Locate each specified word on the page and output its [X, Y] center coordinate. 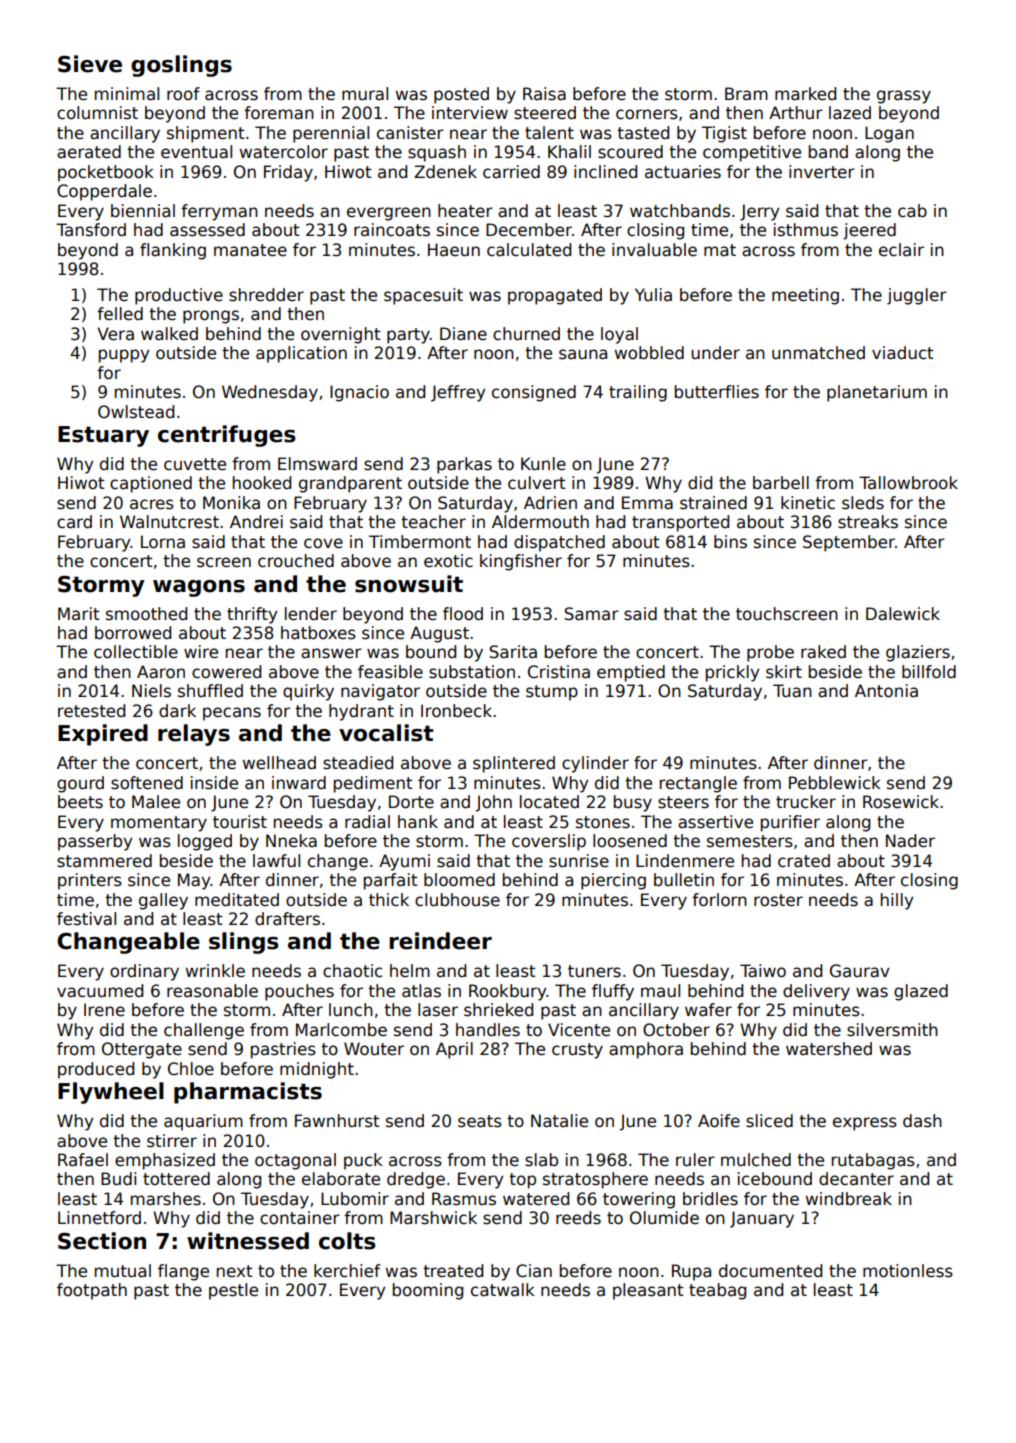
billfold [929, 672]
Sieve [90, 64]
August [439, 634]
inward [299, 783]
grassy [904, 97]
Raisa [544, 94]
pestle [233, 1291]
